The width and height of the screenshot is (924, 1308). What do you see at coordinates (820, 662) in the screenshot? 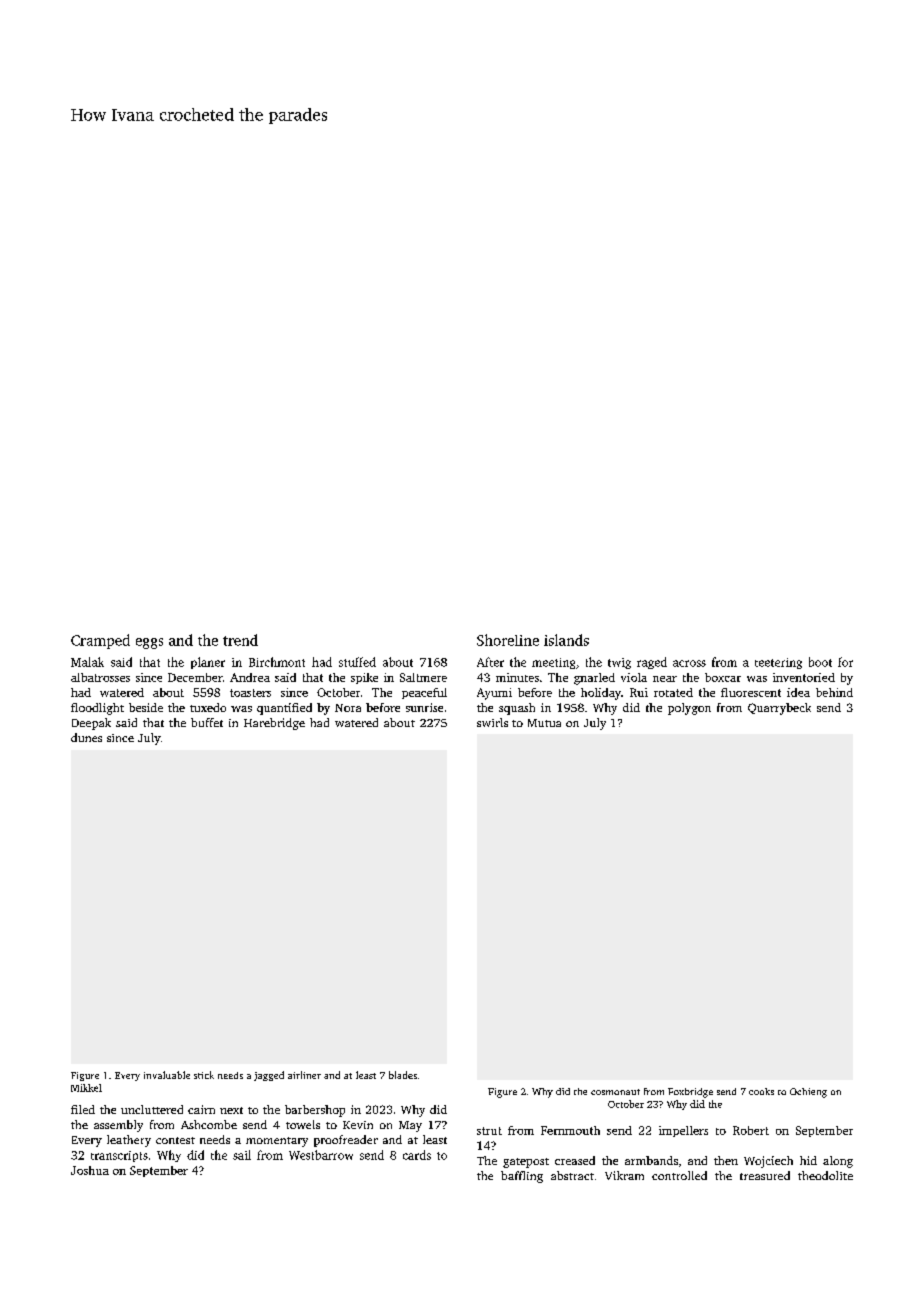
I see `boot` at bounding box center [820, 662].
